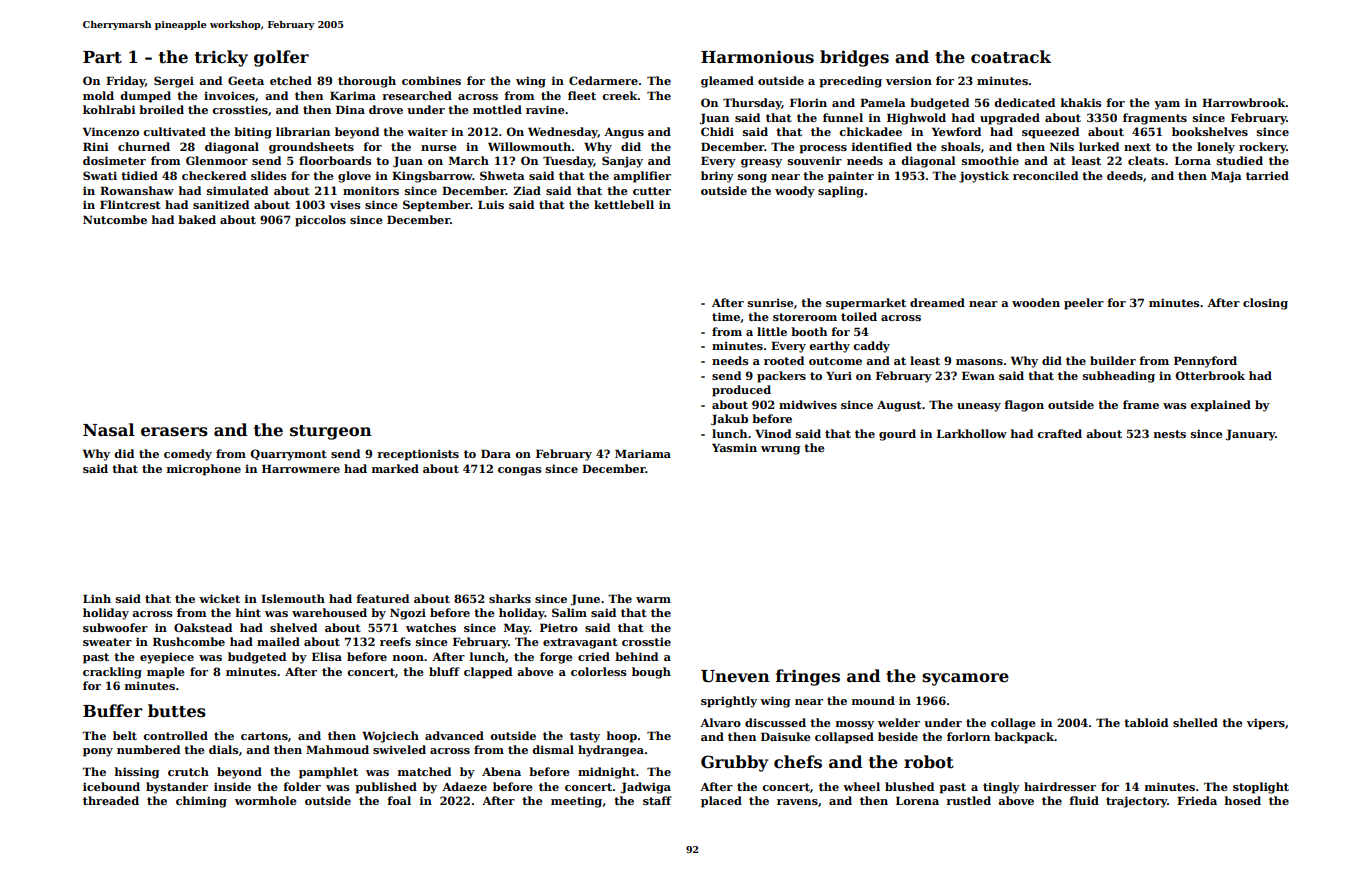 The width and height of the document is (1372, 887). Describe the element at coordinates (281, 58) in the document. I see `golfer` at that location.
